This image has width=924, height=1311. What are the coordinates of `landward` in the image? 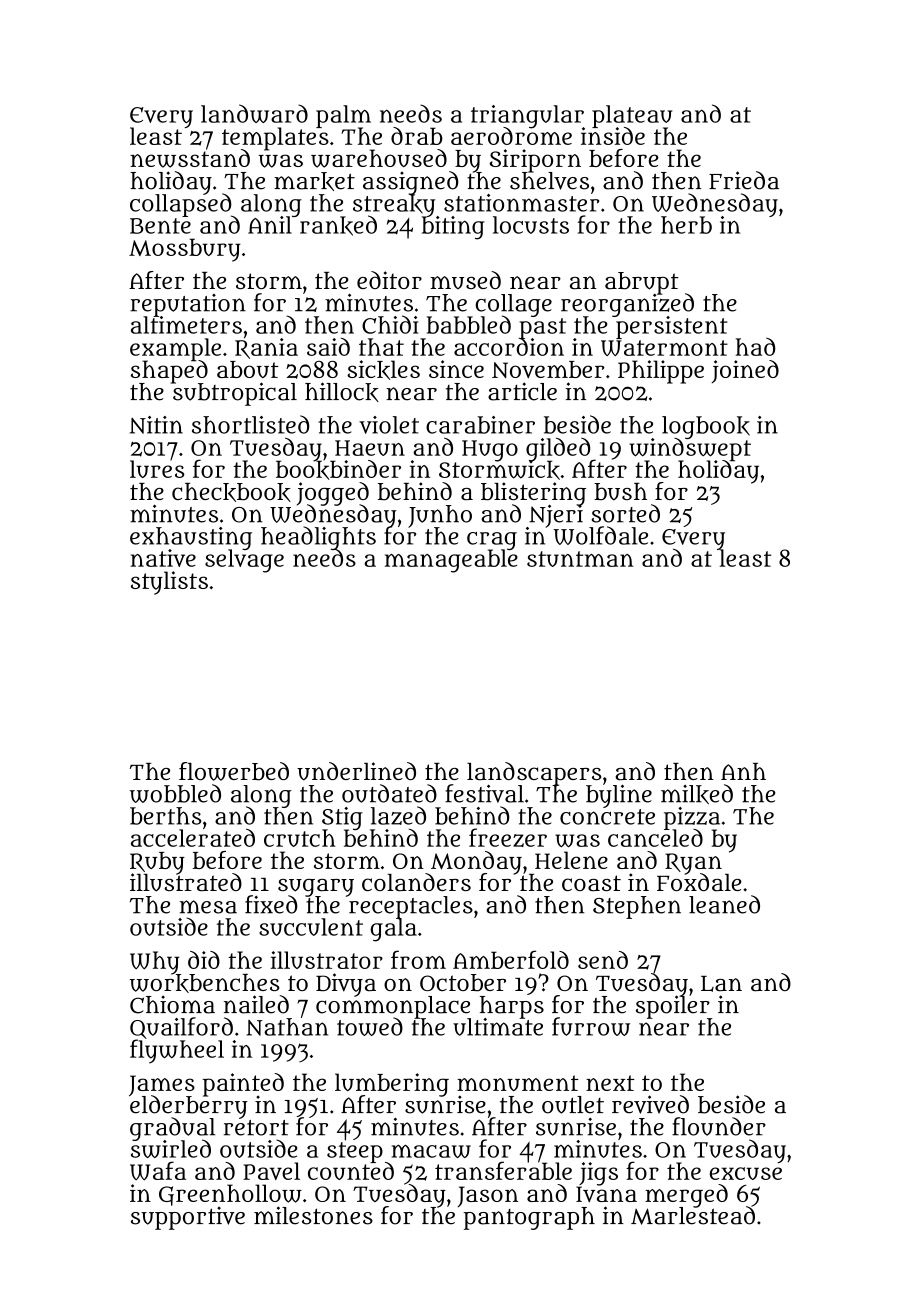 It's located at (254, 113).
